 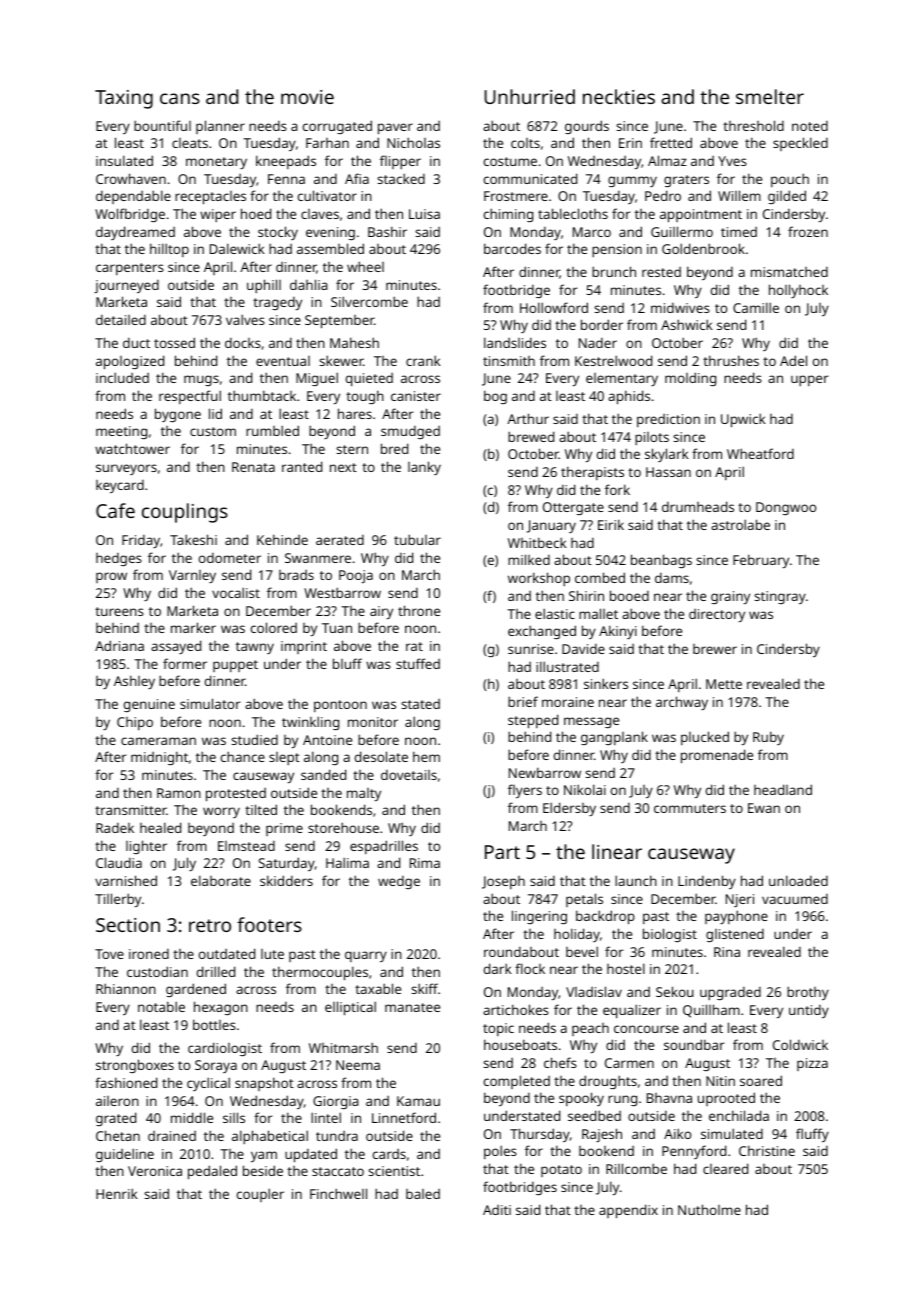 What do you see at coordinates (338, 1193) in the page?
I see `Finchwell` at bounding box center [338, 1193].
